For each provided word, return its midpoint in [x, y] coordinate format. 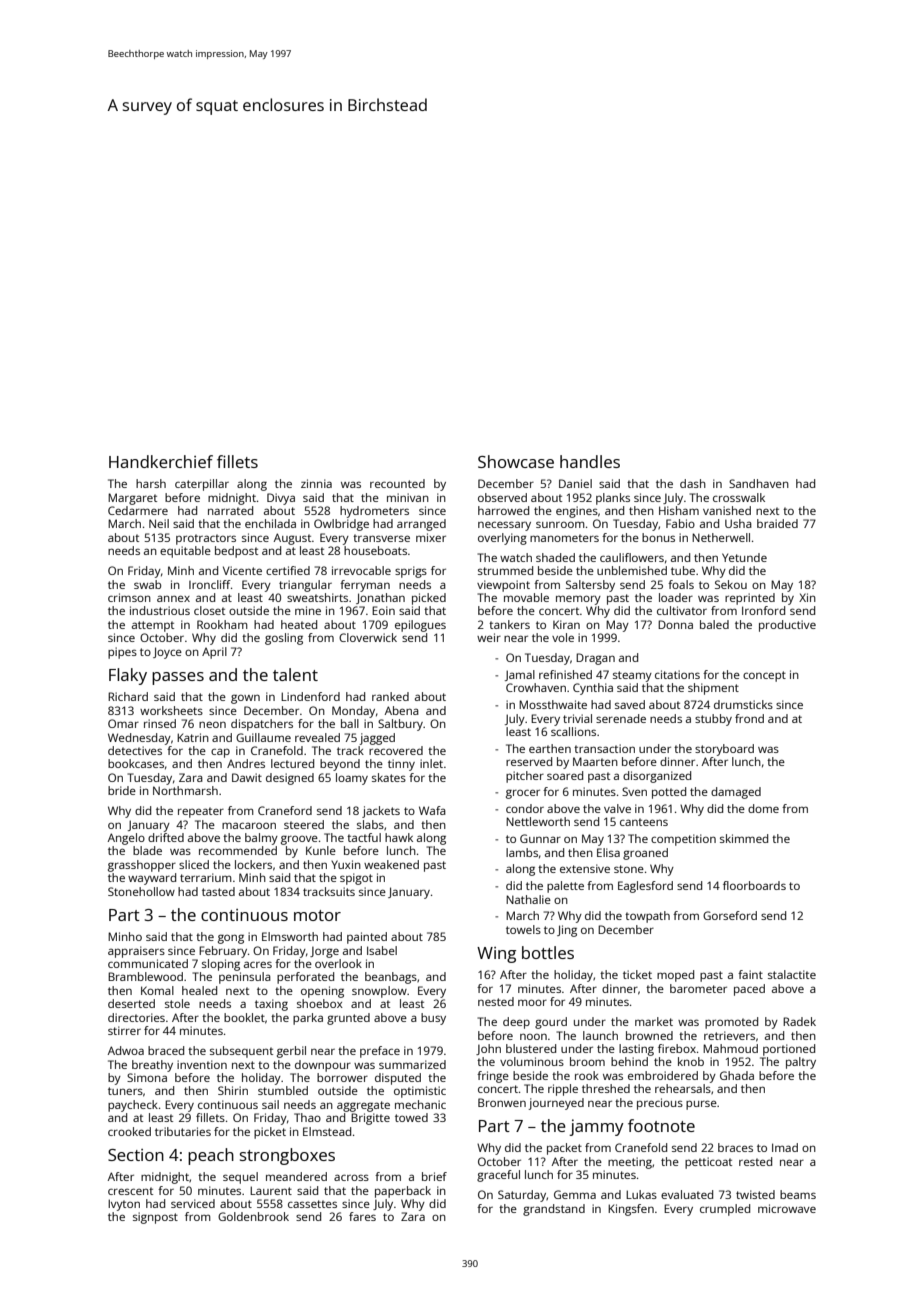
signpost [155, 1218]
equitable [185, 552]
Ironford [763, 610]
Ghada [737, 1075]
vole [563, 637]
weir [489, 637]
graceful [498, 1176]
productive [787, 626]
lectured [292, 763]
